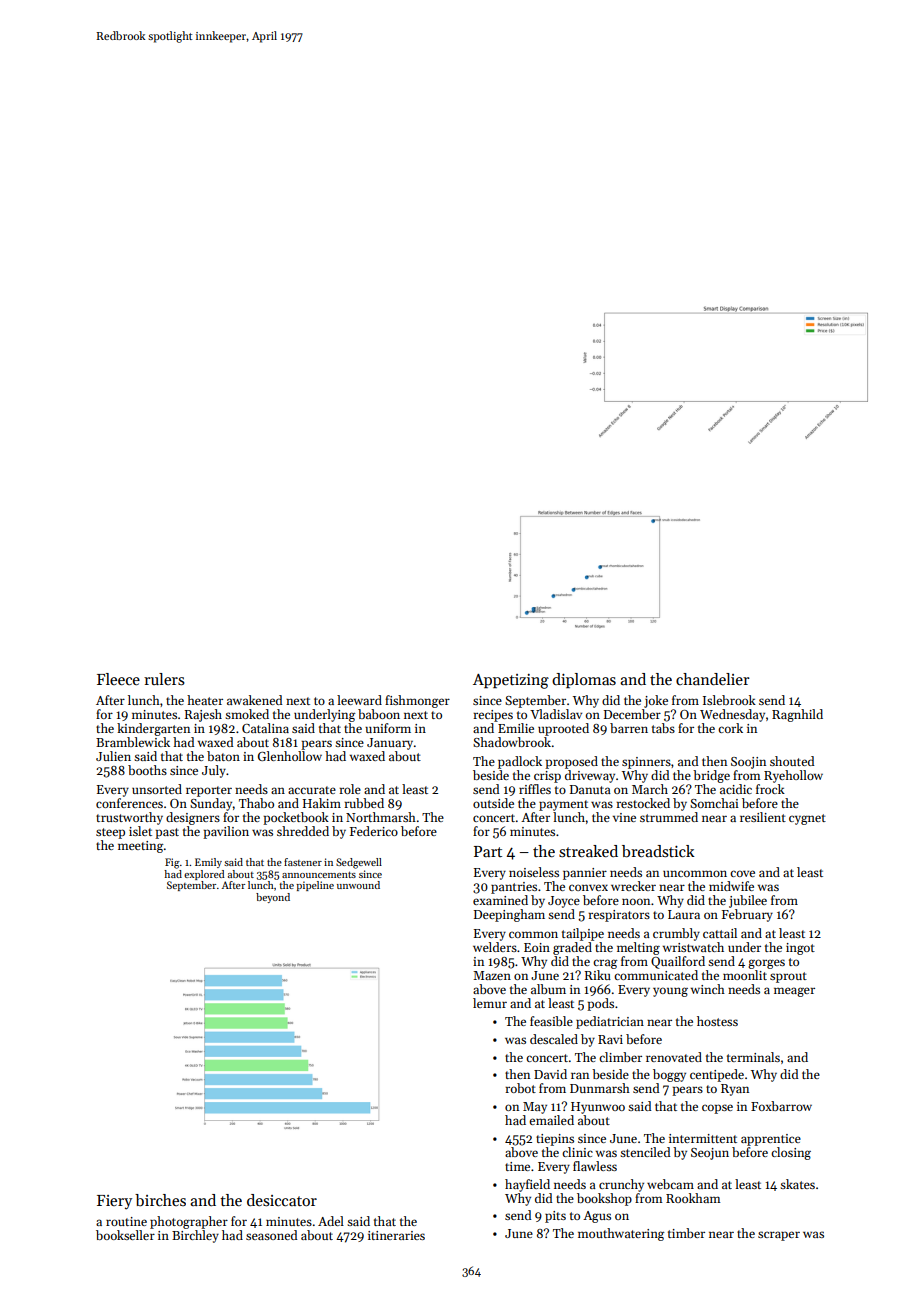 Image resolution: width=924 pixels, height=1308 pixels. What do you see at coordinates (396, 1235) in the screenshot?
I see `itineraries` at bounding box center [396, 1235].
